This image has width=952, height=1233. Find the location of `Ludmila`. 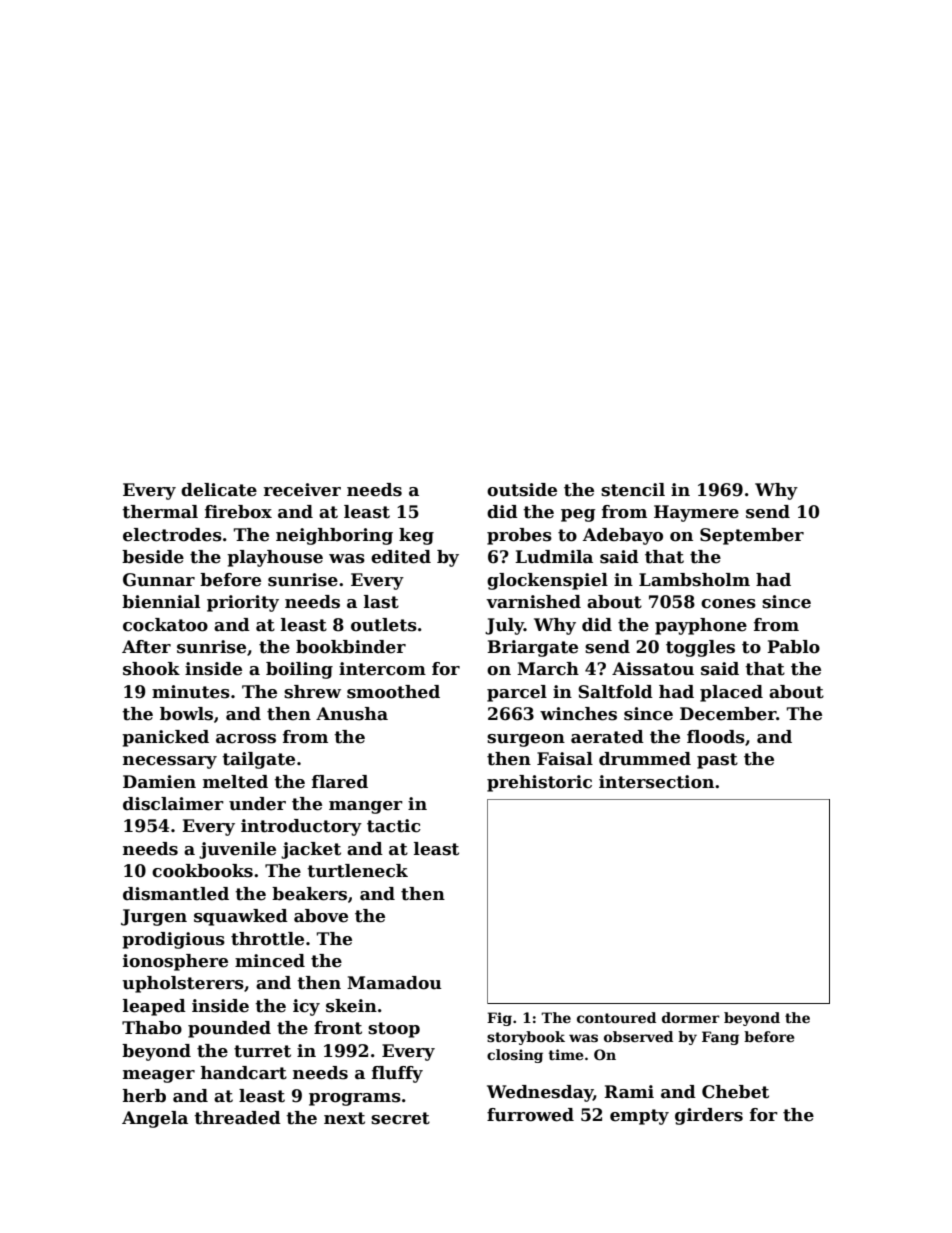

Ludmila is located at coordinates (554, 557).
